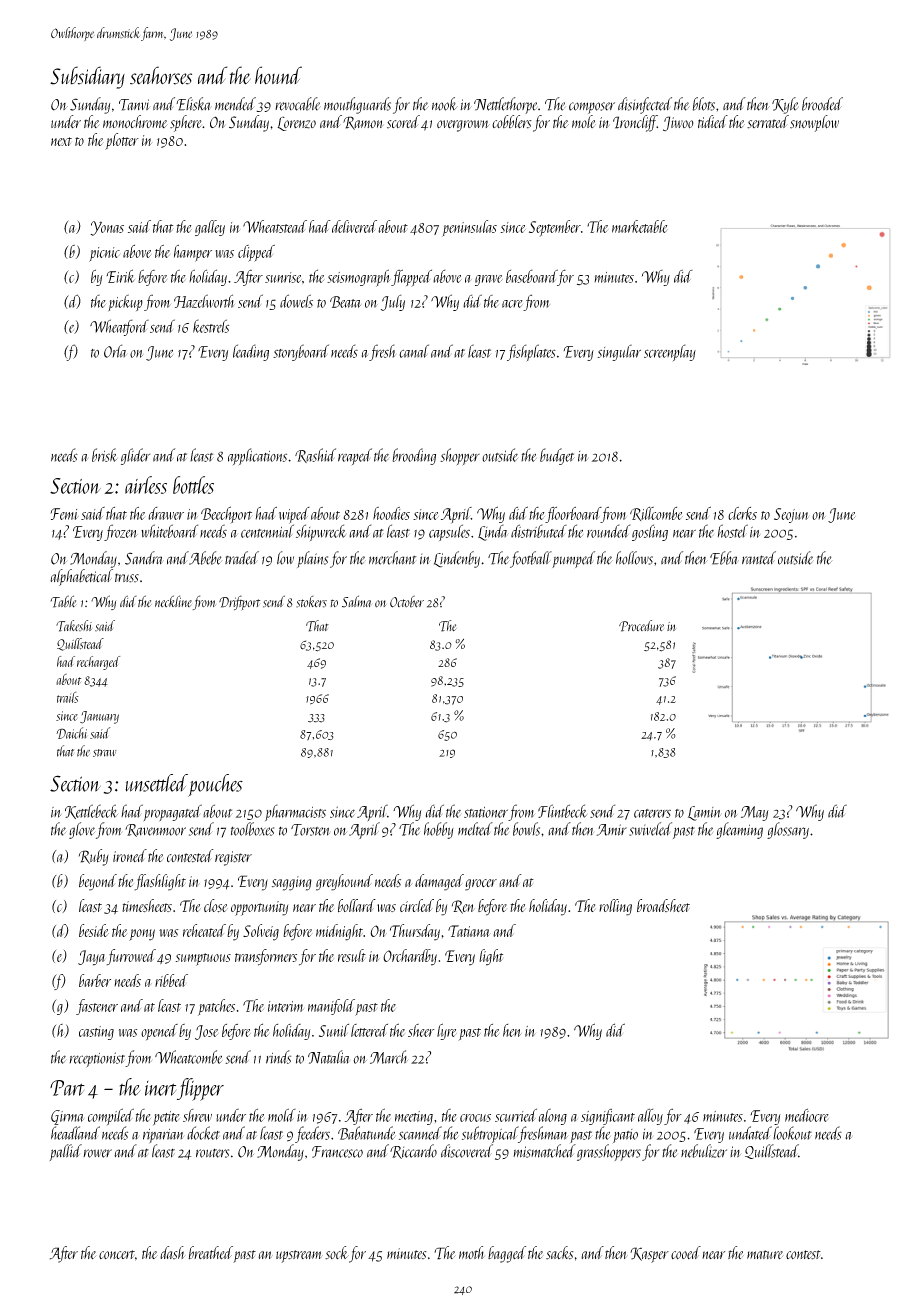 The height and width of the screenshot is (1316, 908). Describe the element at coordinates (822, 104) in the screenshot. I see `brooded` at that location.
